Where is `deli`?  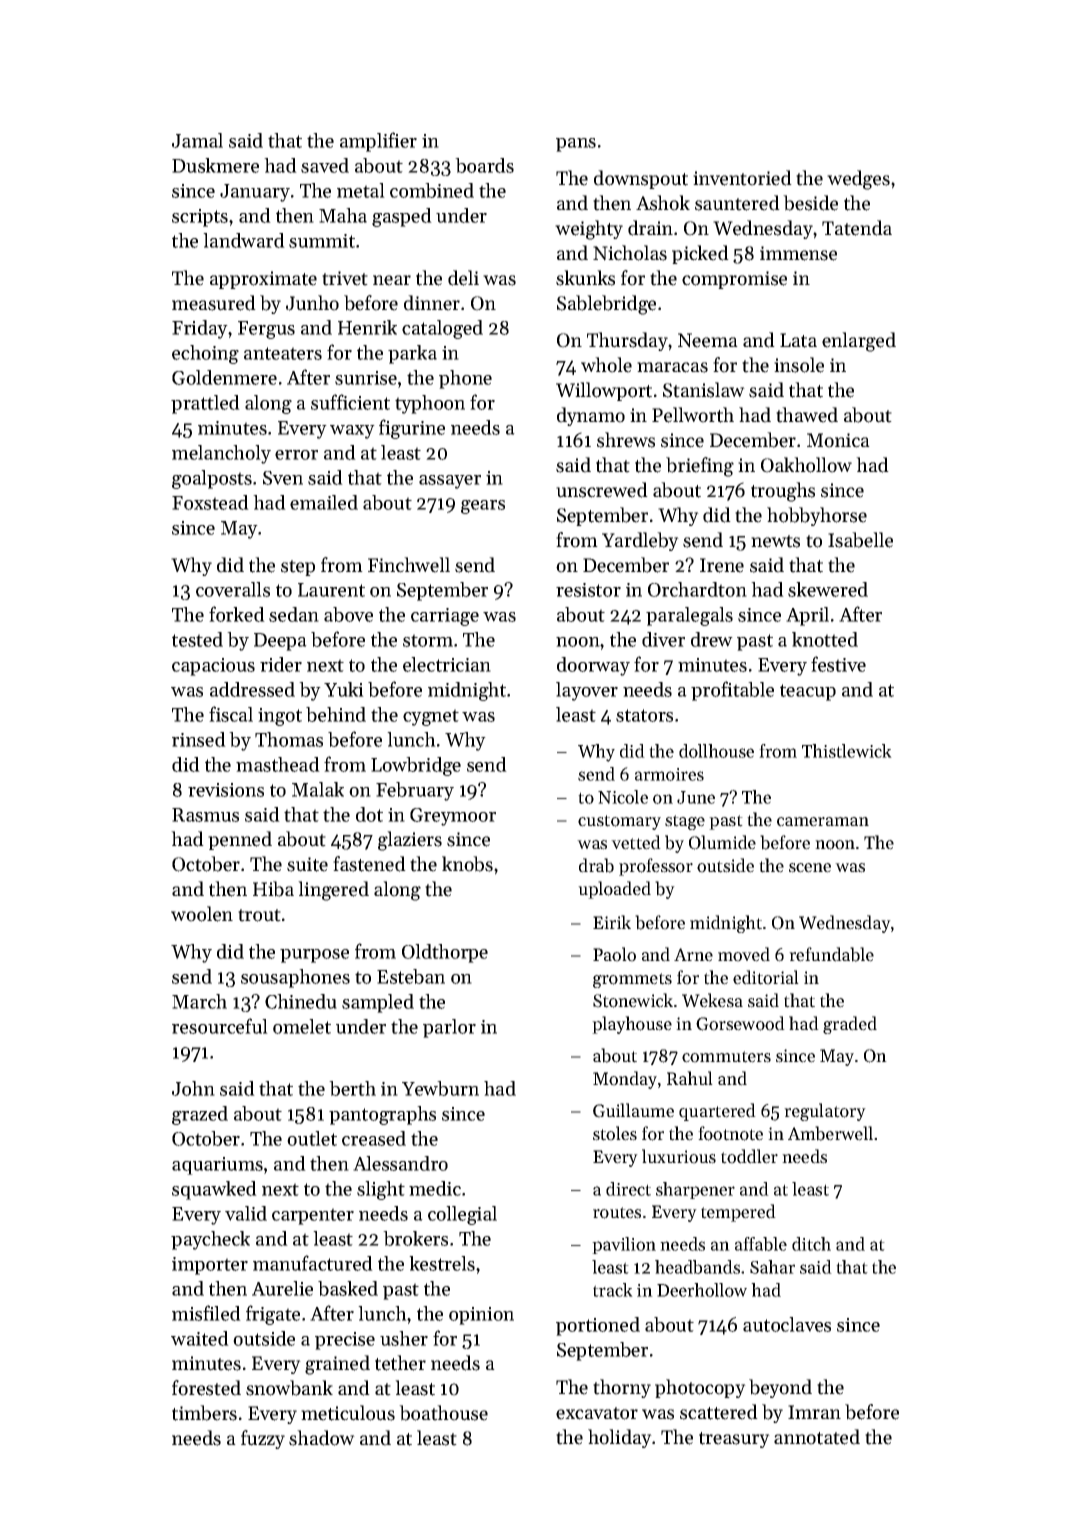 deli is located at coordinates (463, 278).
